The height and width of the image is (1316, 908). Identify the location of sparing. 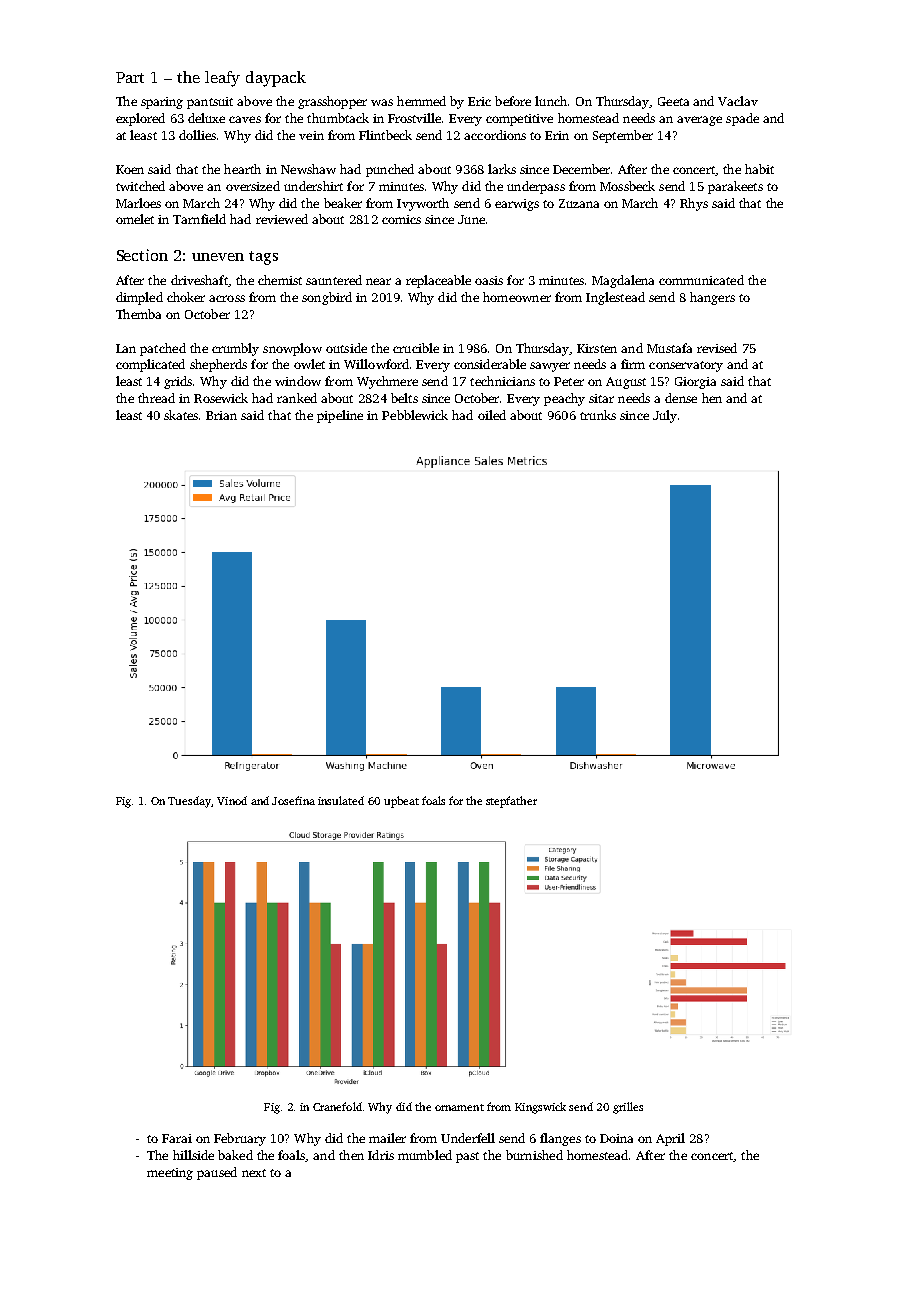
(162, 103).
